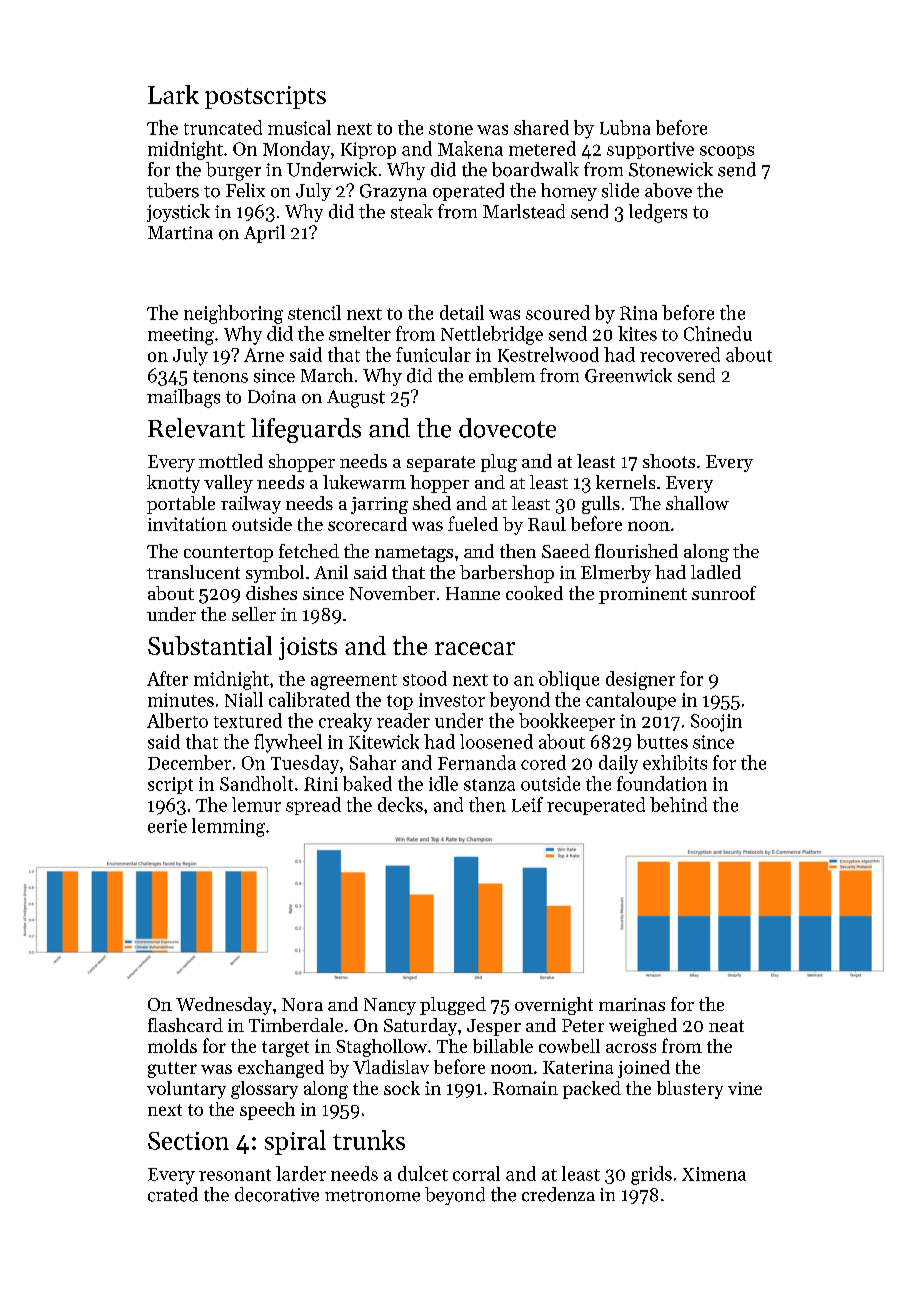 This screenshot has height=1311, width=924. I want to click on scoops, so click(727, 152).
